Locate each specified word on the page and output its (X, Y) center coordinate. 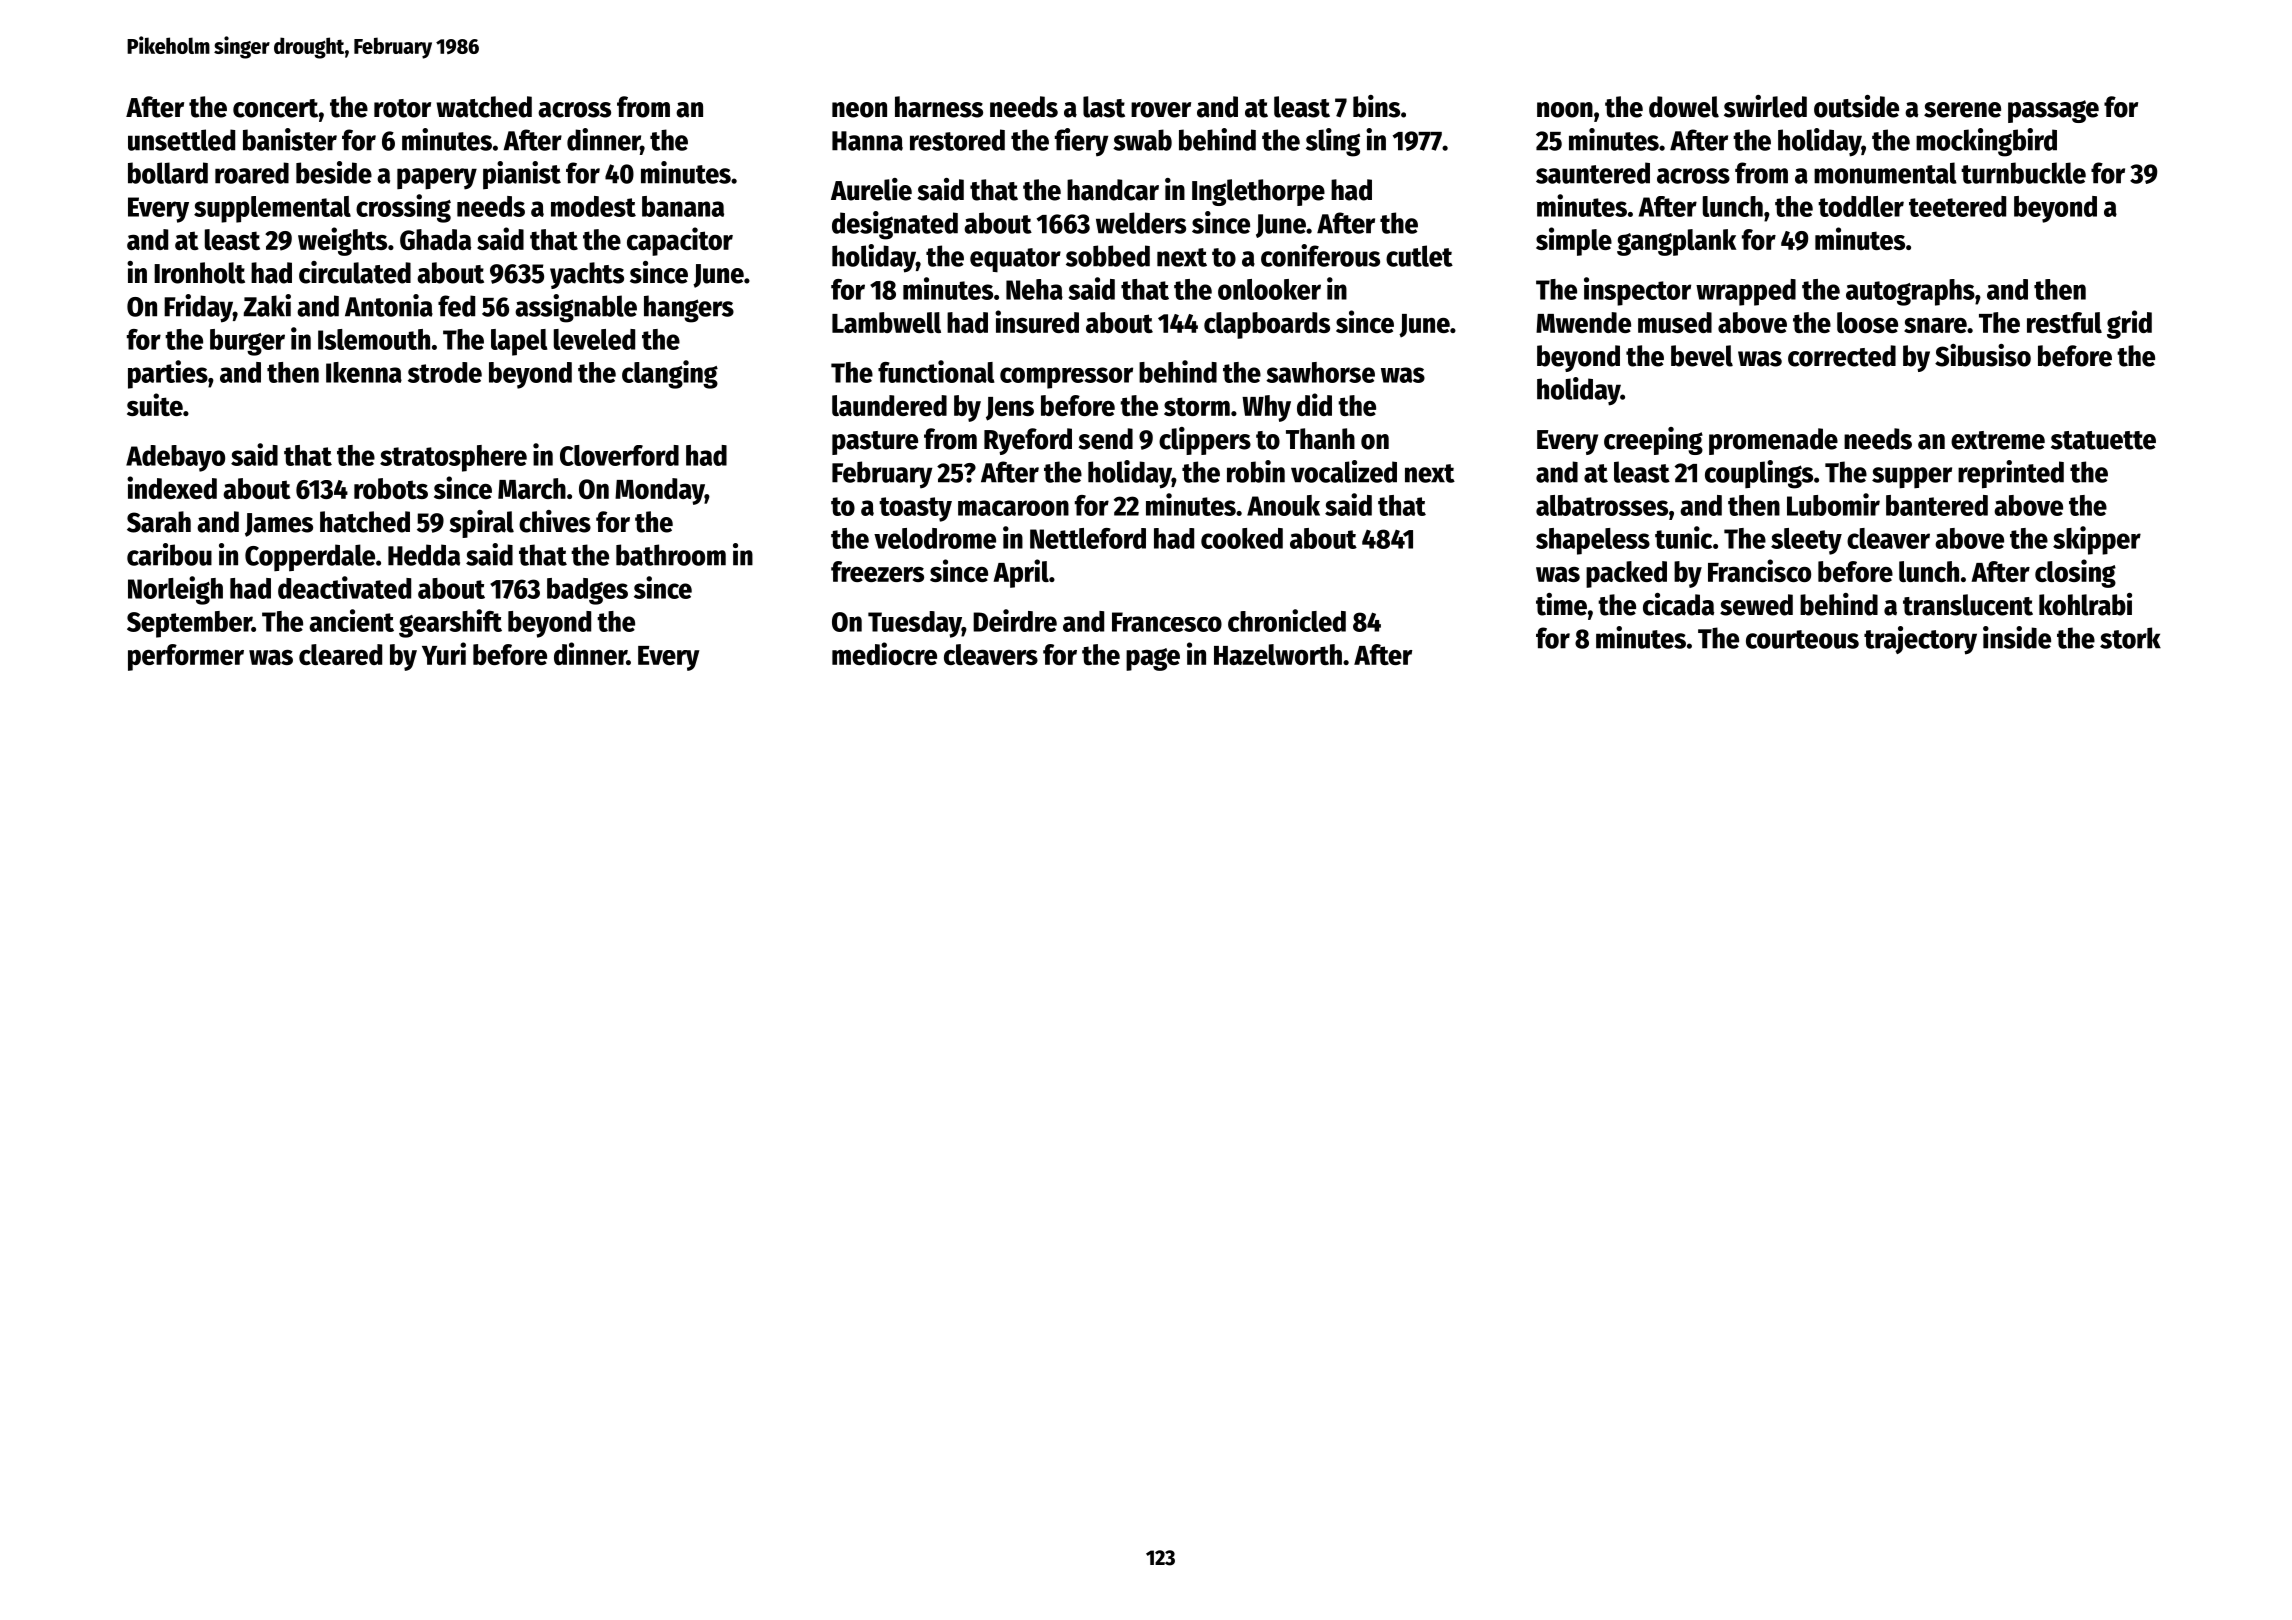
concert (275, 108)
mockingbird (1986, 142)
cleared (340, 654)
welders (1141, 223)
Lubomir (1833, 504)
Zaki (267, 305)
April (1021, 573)
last (1104, 107)
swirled (1765, 106)
